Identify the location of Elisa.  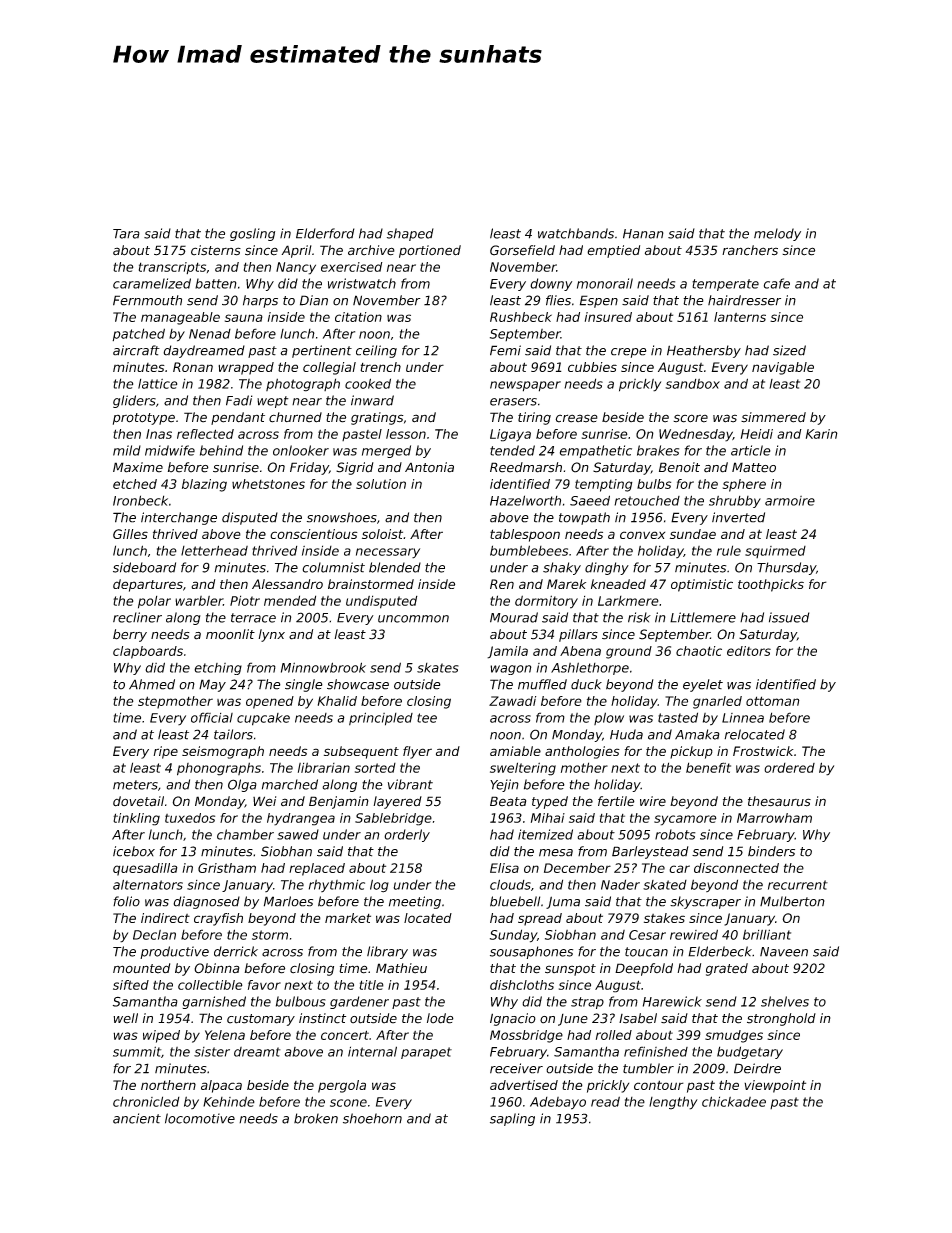
(504, 868).
